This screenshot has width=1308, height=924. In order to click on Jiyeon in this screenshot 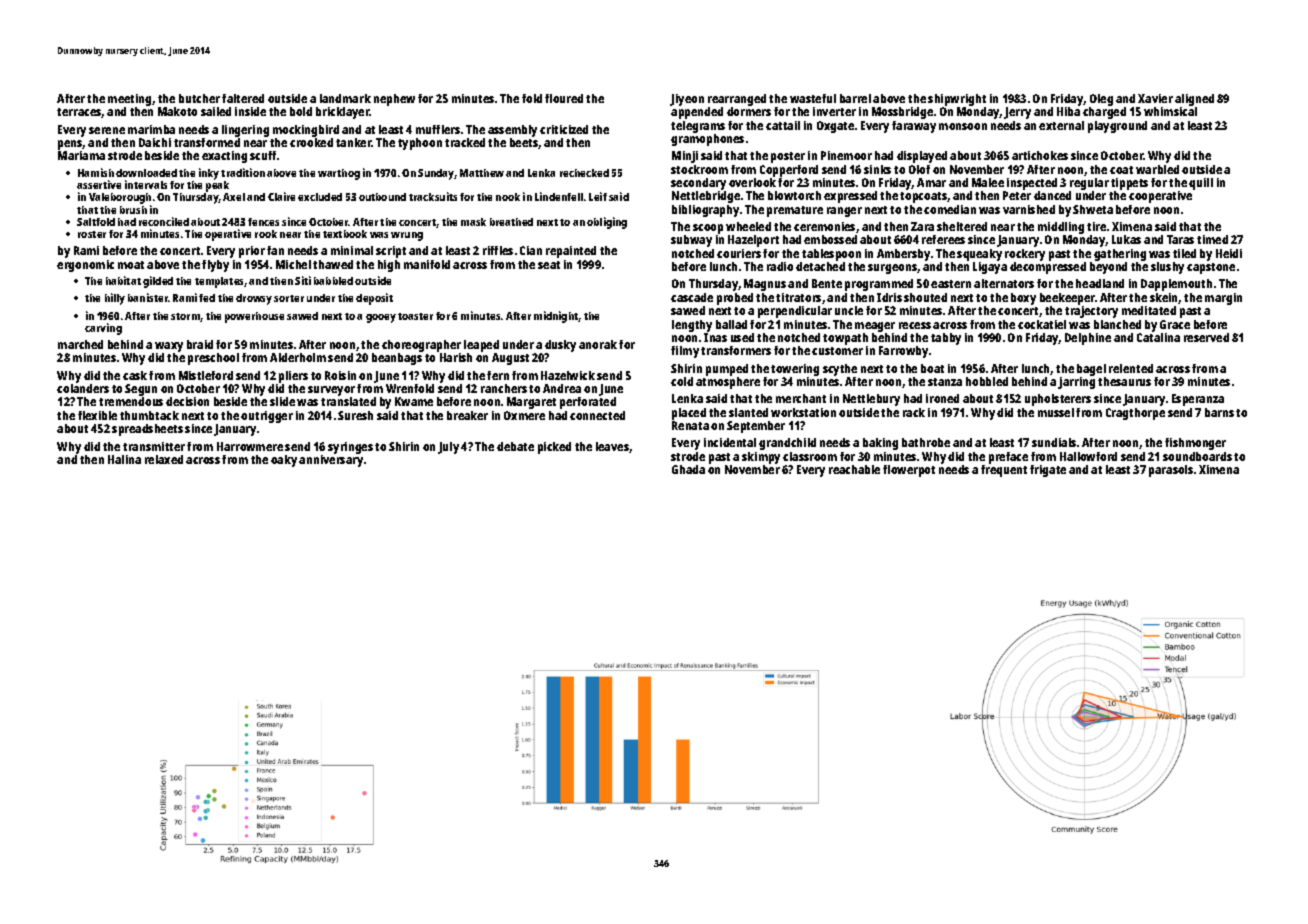, I will do `click(687, 100)`.
